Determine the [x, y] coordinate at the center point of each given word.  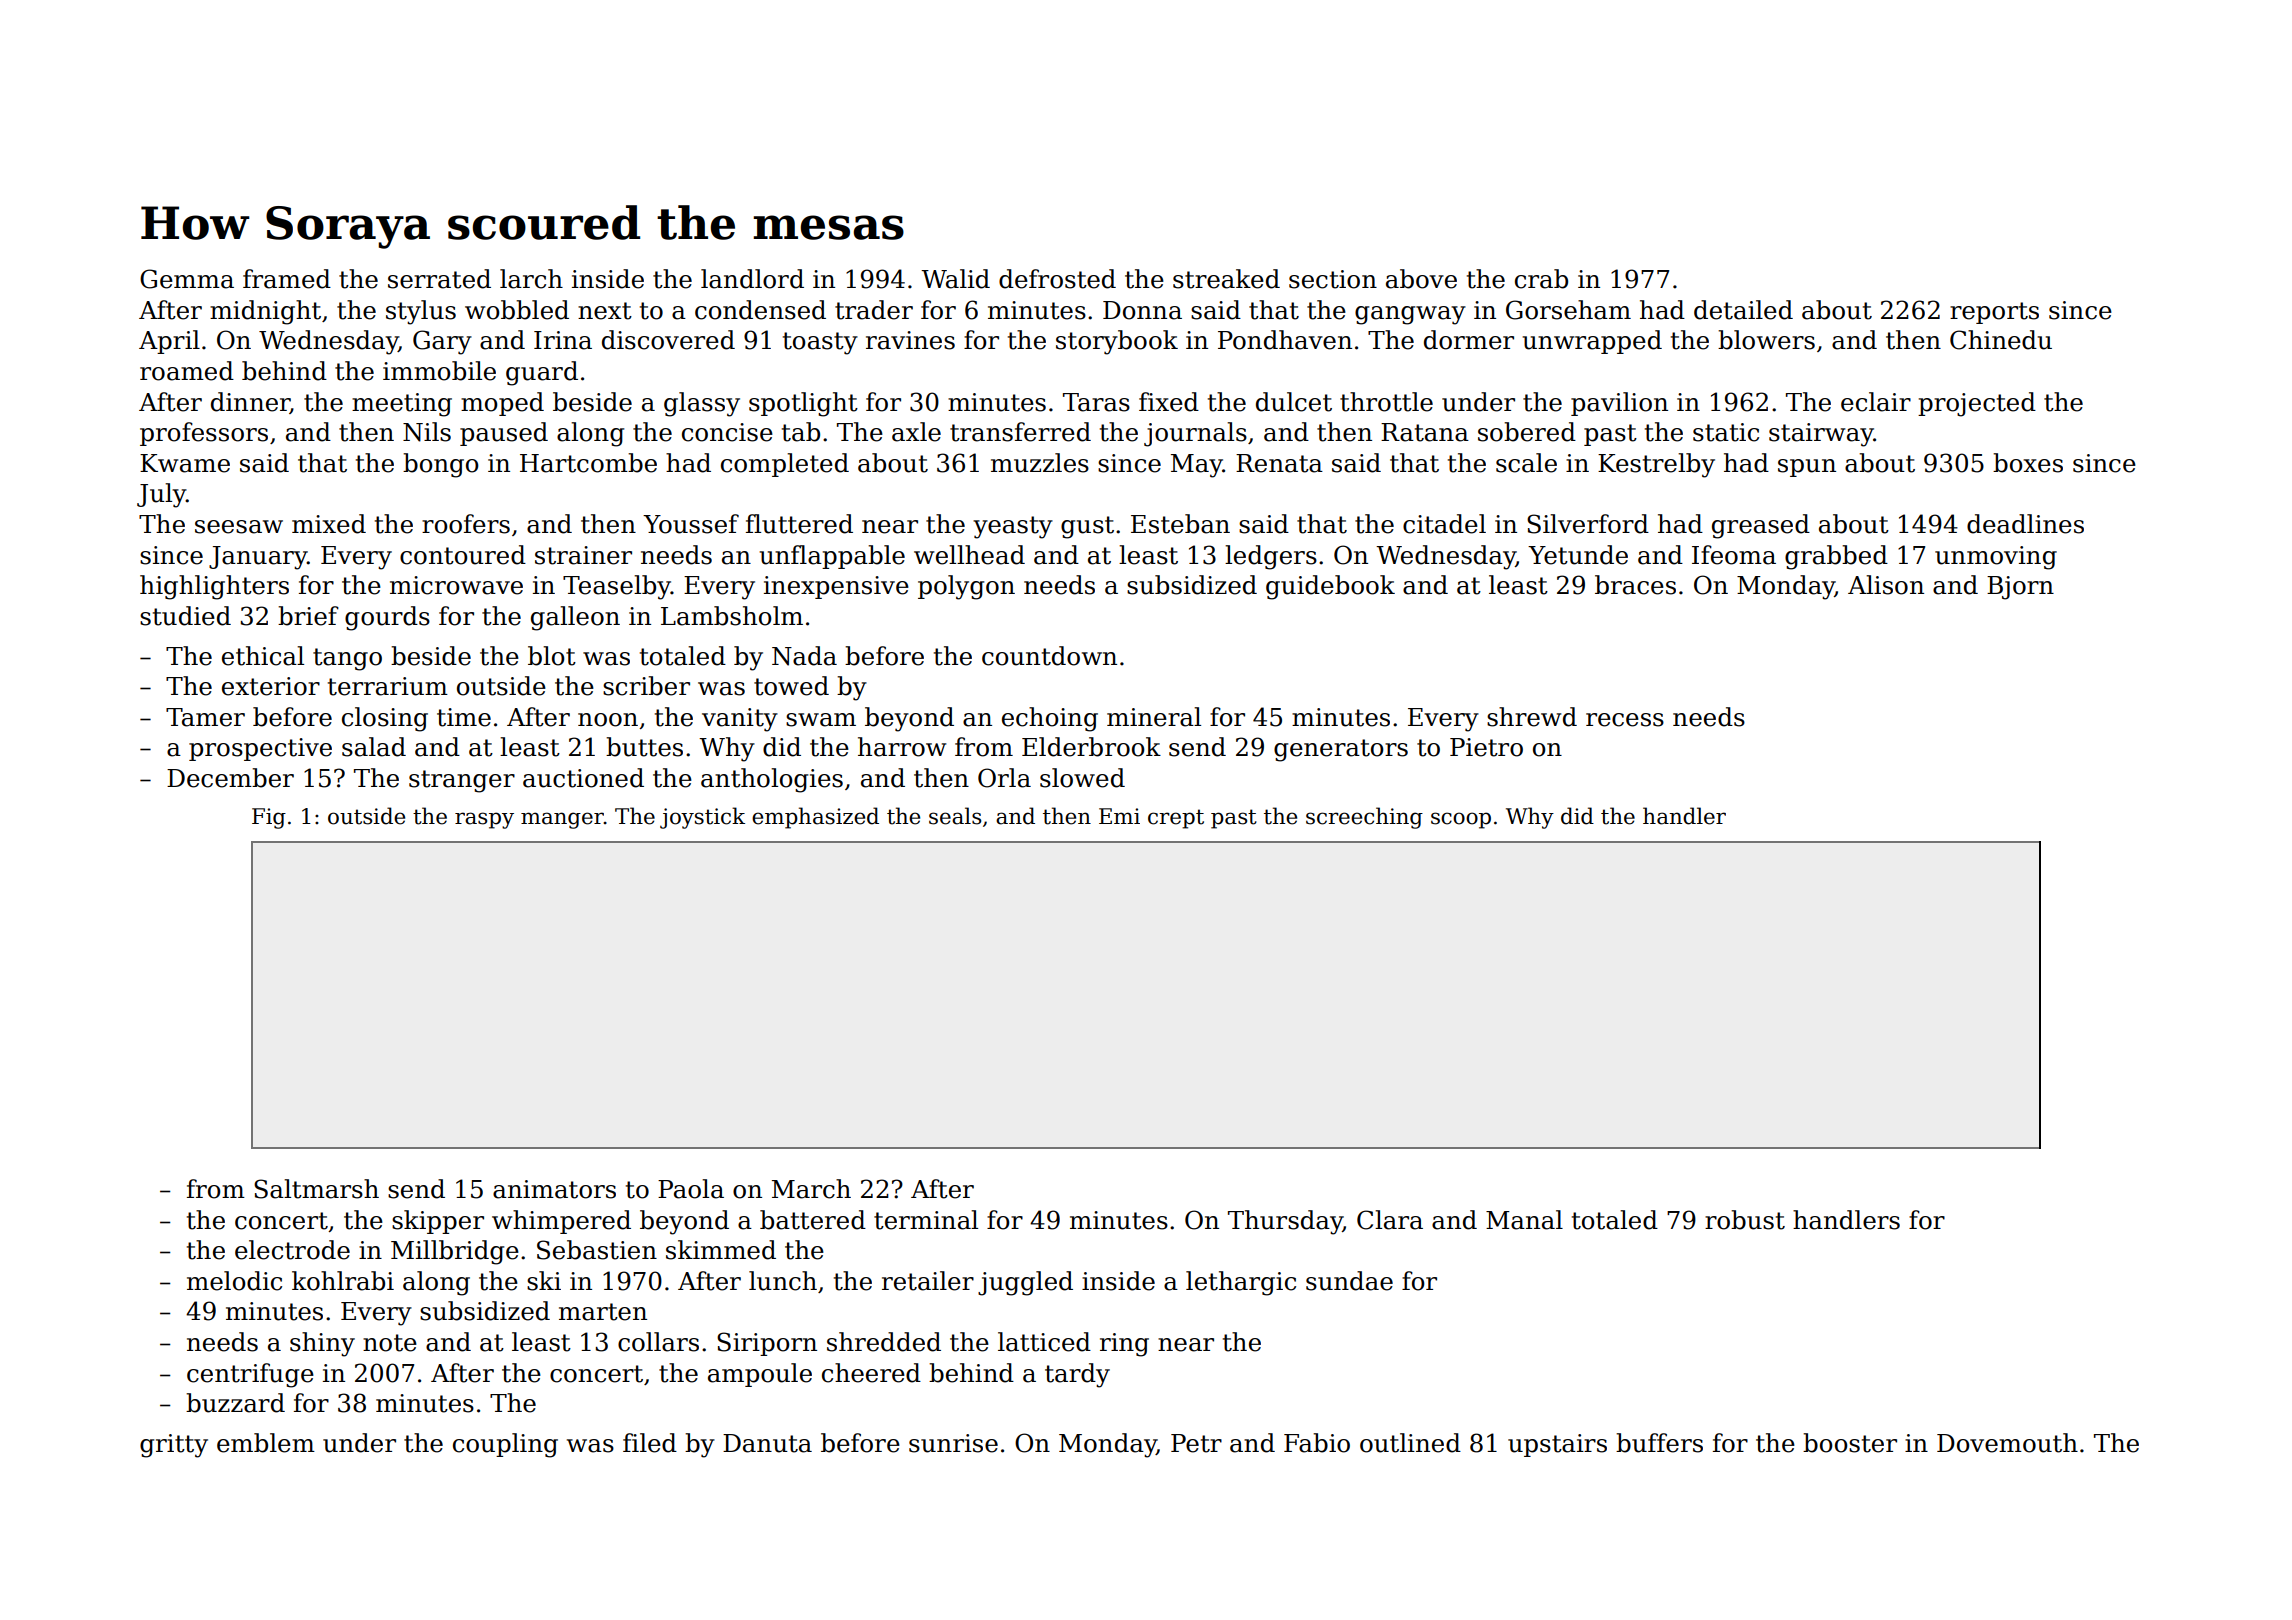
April [169, 342]
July [161, 495]
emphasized [815, 818]
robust [1745, 1220]
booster [1850, 1443]
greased [1761, 526]
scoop [1461, 820]
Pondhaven [1285, 340]
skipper [438, 1222]
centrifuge [250, 1375]
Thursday [1285, 1222]
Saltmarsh [316, 1189]
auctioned [583, 778]
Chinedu [2001, 340]
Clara [1390, 1220]
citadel [1444, 524]
